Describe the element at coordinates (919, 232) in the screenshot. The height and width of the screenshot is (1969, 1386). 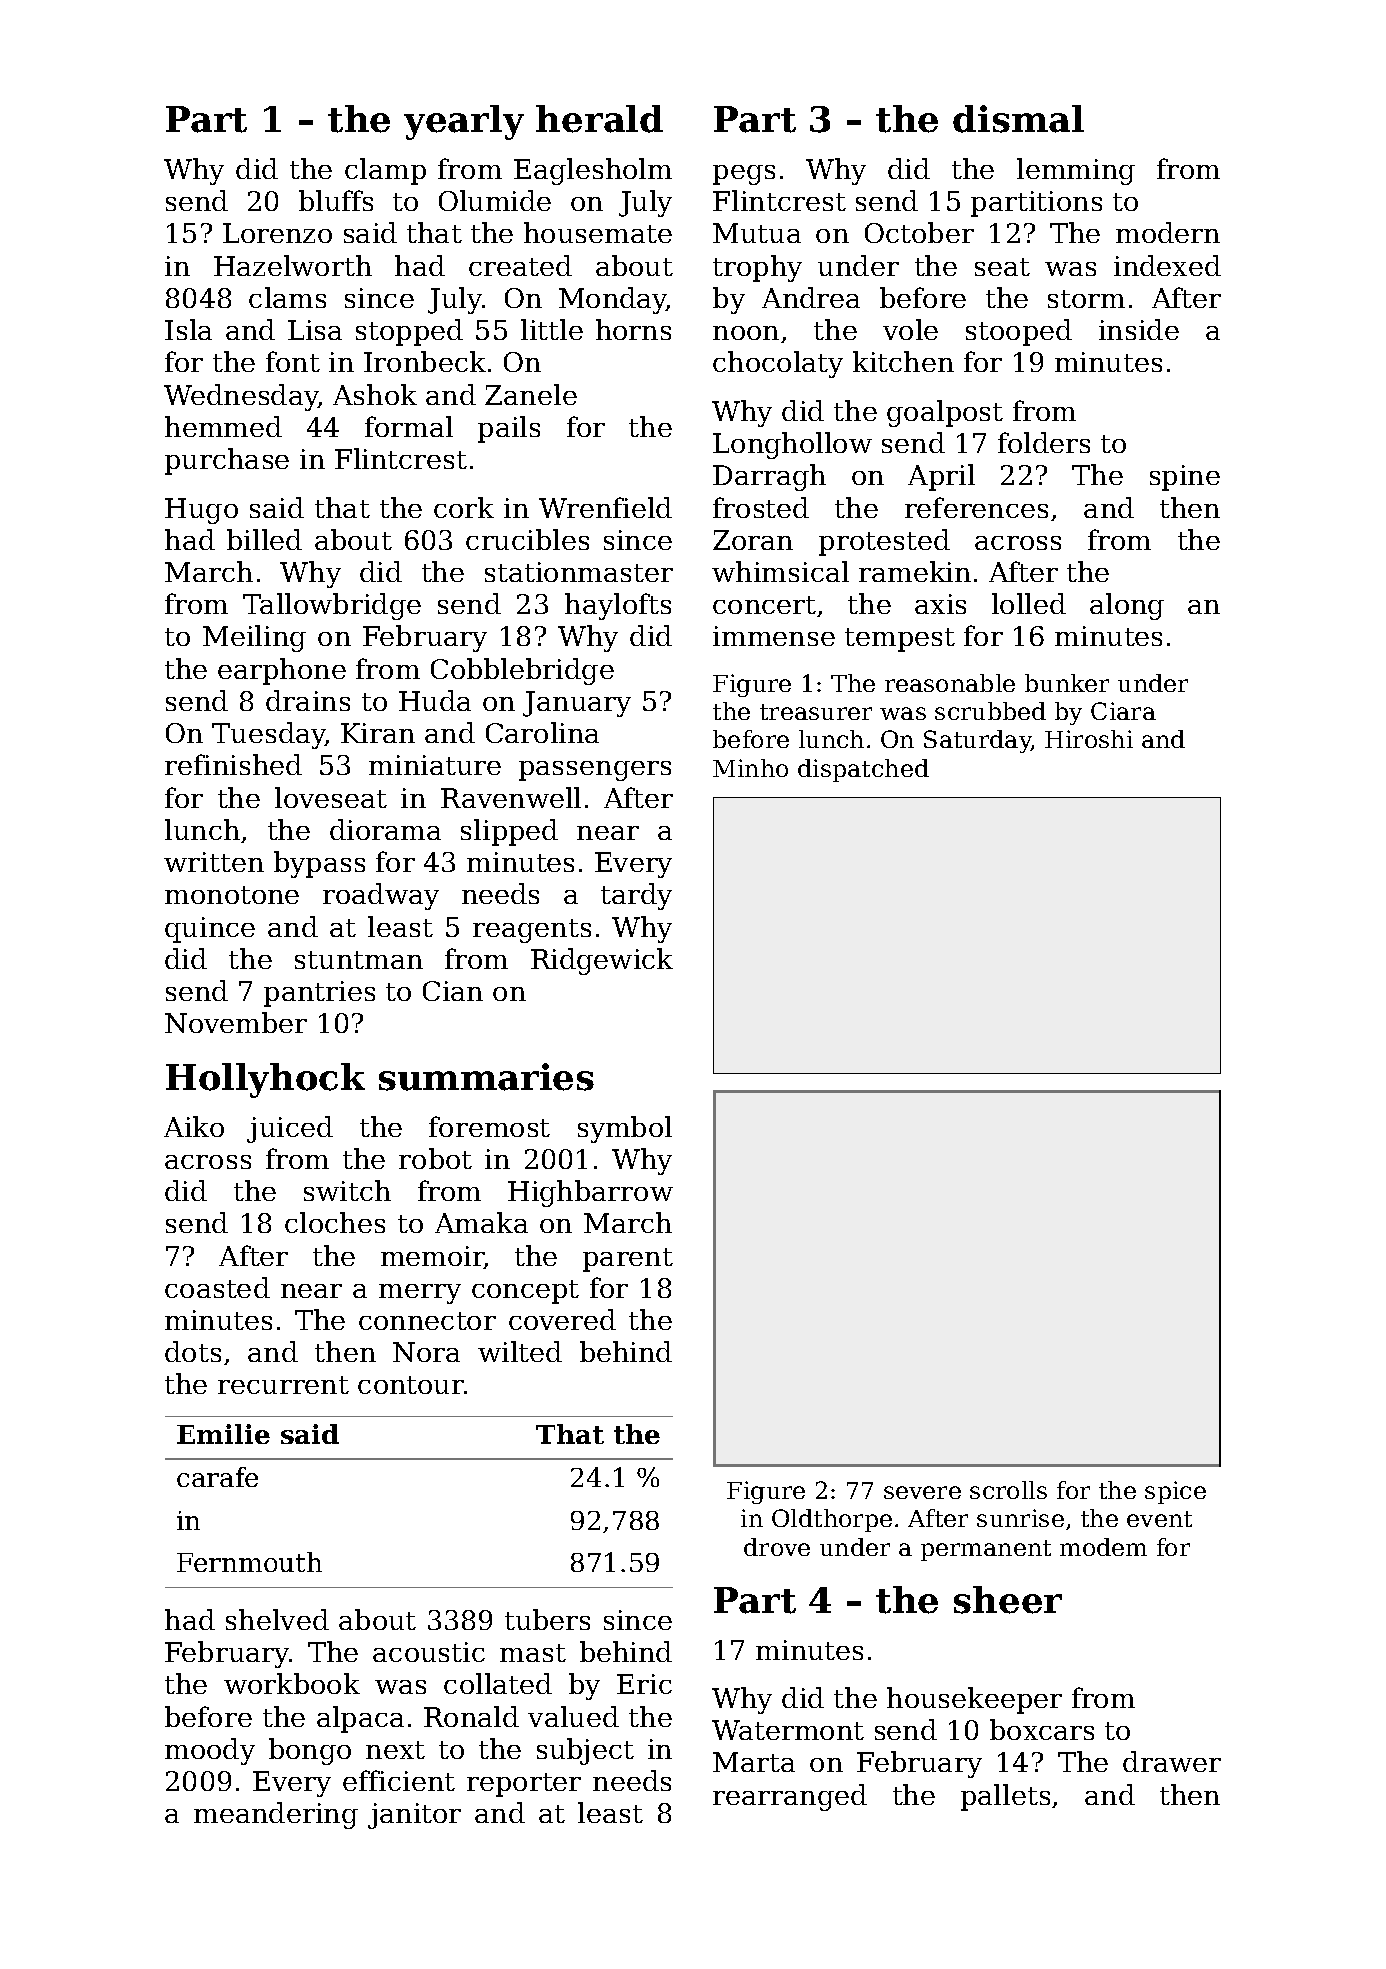
I see `October` at that location.
